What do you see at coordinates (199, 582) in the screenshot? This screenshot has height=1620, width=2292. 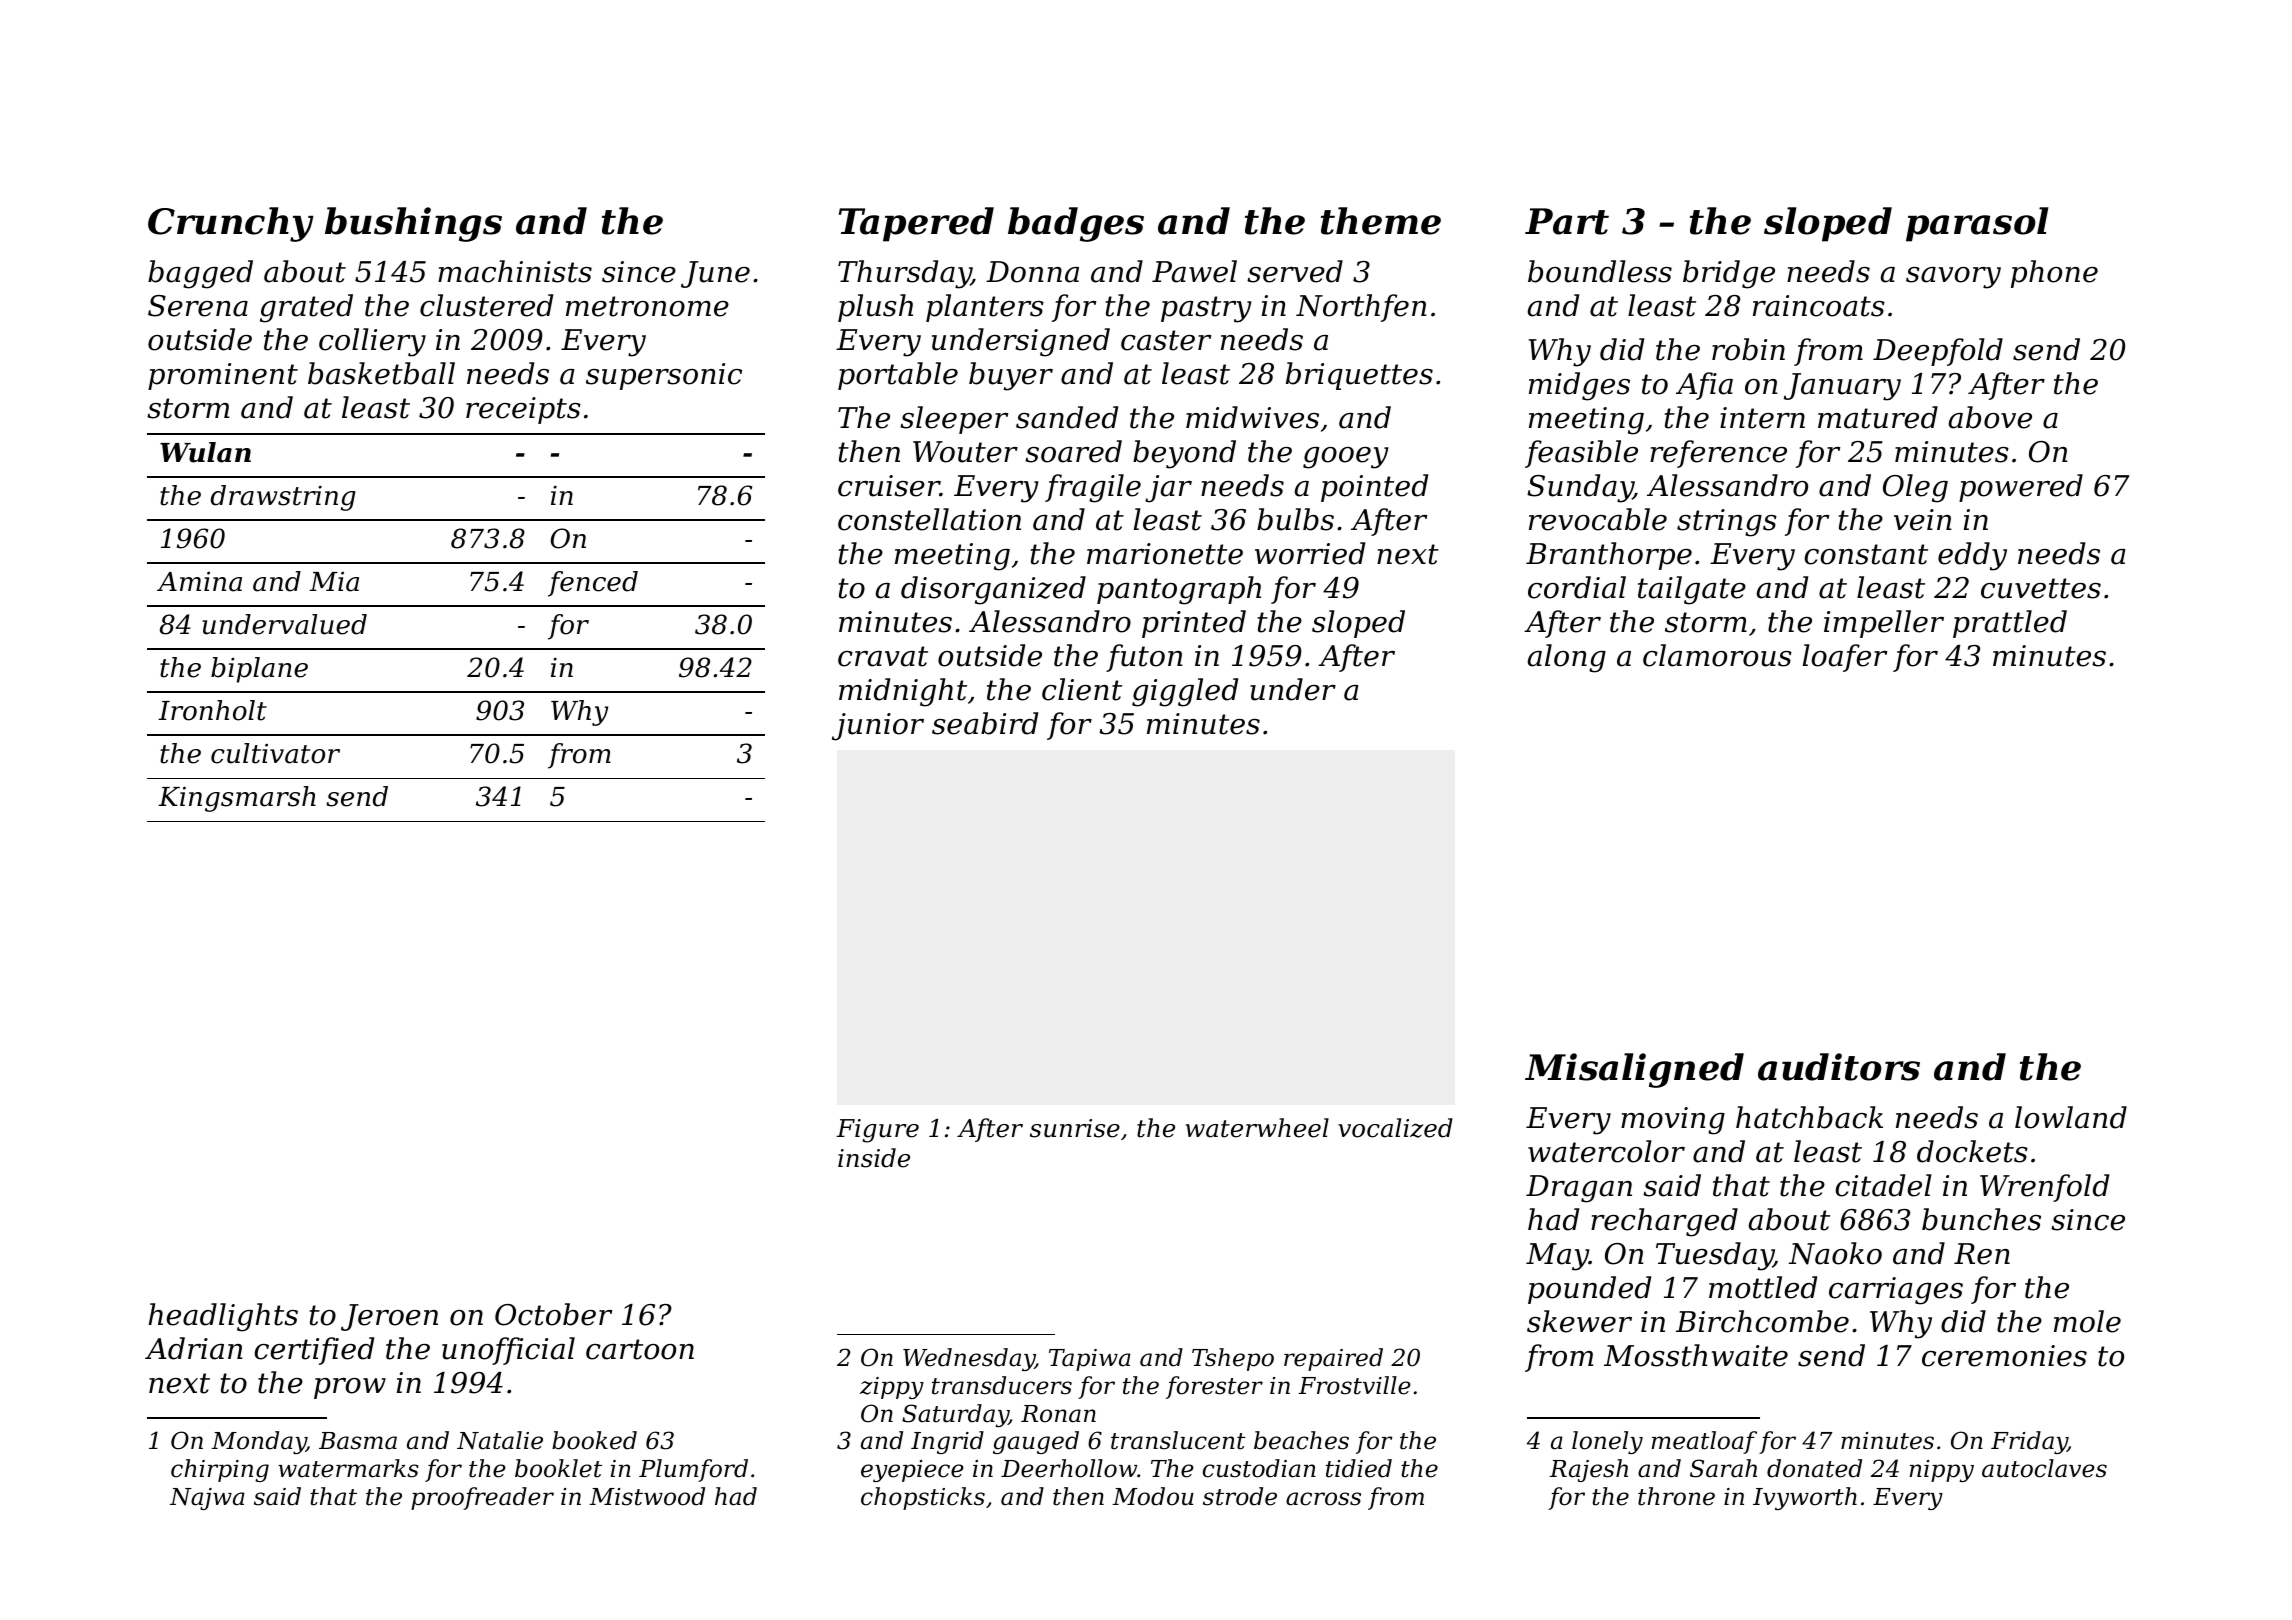 I see `Amina` at bounding box center [199, 582].
